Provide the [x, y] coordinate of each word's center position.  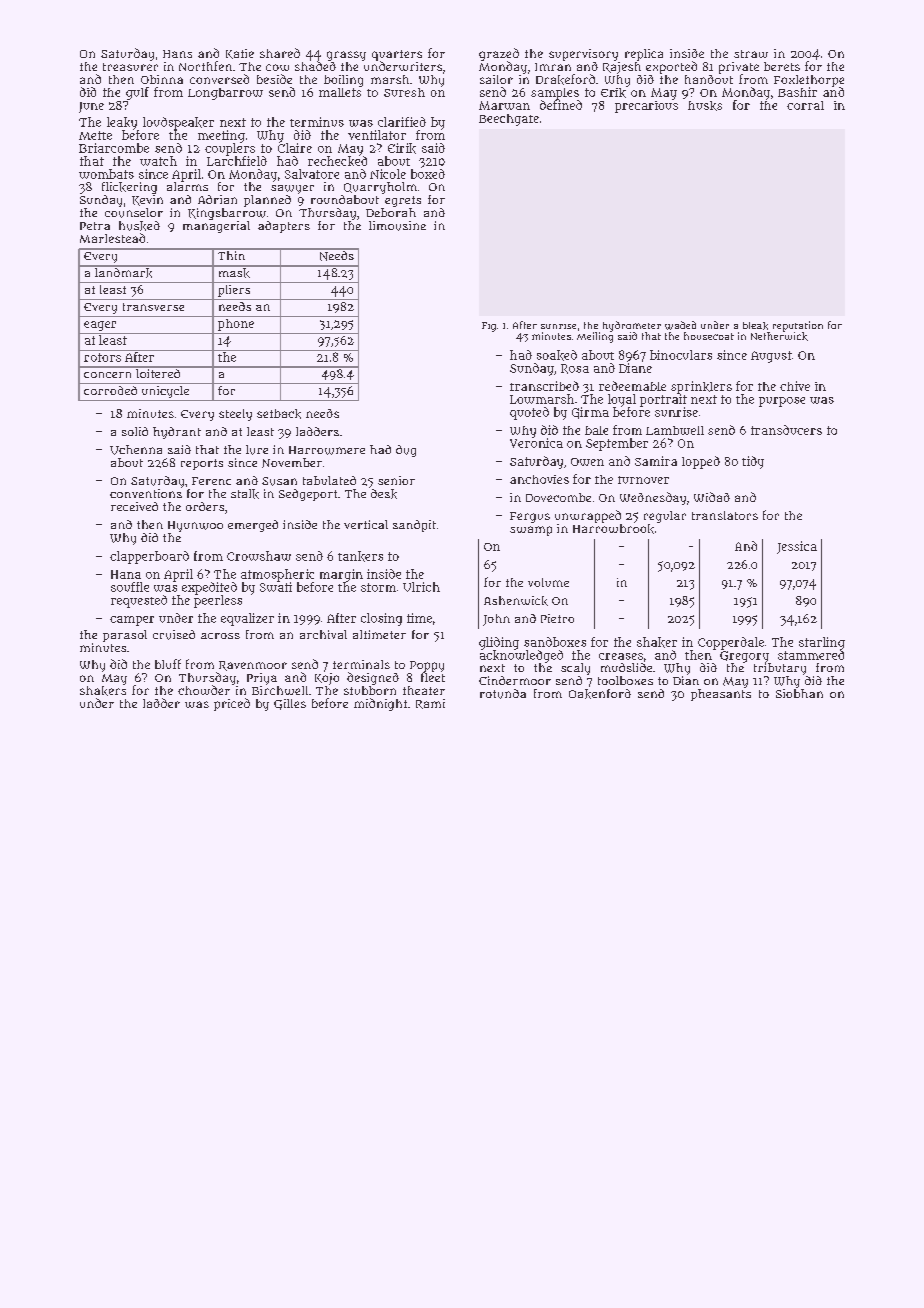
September [617, 444]
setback [279, 414]
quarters [397, 55]
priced [232, 704]
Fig [489, 327]
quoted [529, 413]
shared [280, 53]
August [771, 357]
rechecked [337, 161]
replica [644, 55]
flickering [129, 188]
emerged [253, 526]
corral [805, 105]
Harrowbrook [613, 529]
